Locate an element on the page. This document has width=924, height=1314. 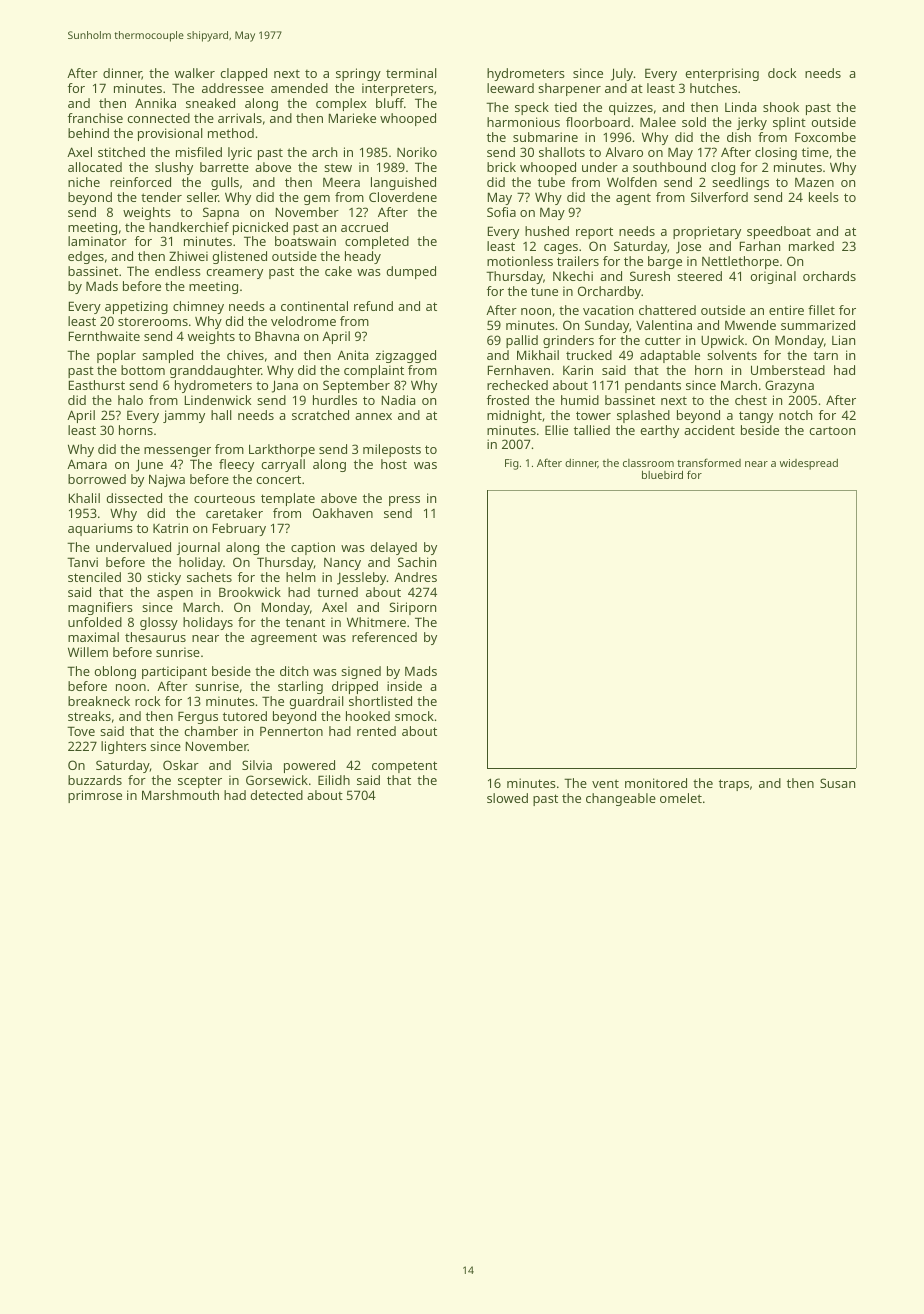
smock is located at coordinates (414, 716).
